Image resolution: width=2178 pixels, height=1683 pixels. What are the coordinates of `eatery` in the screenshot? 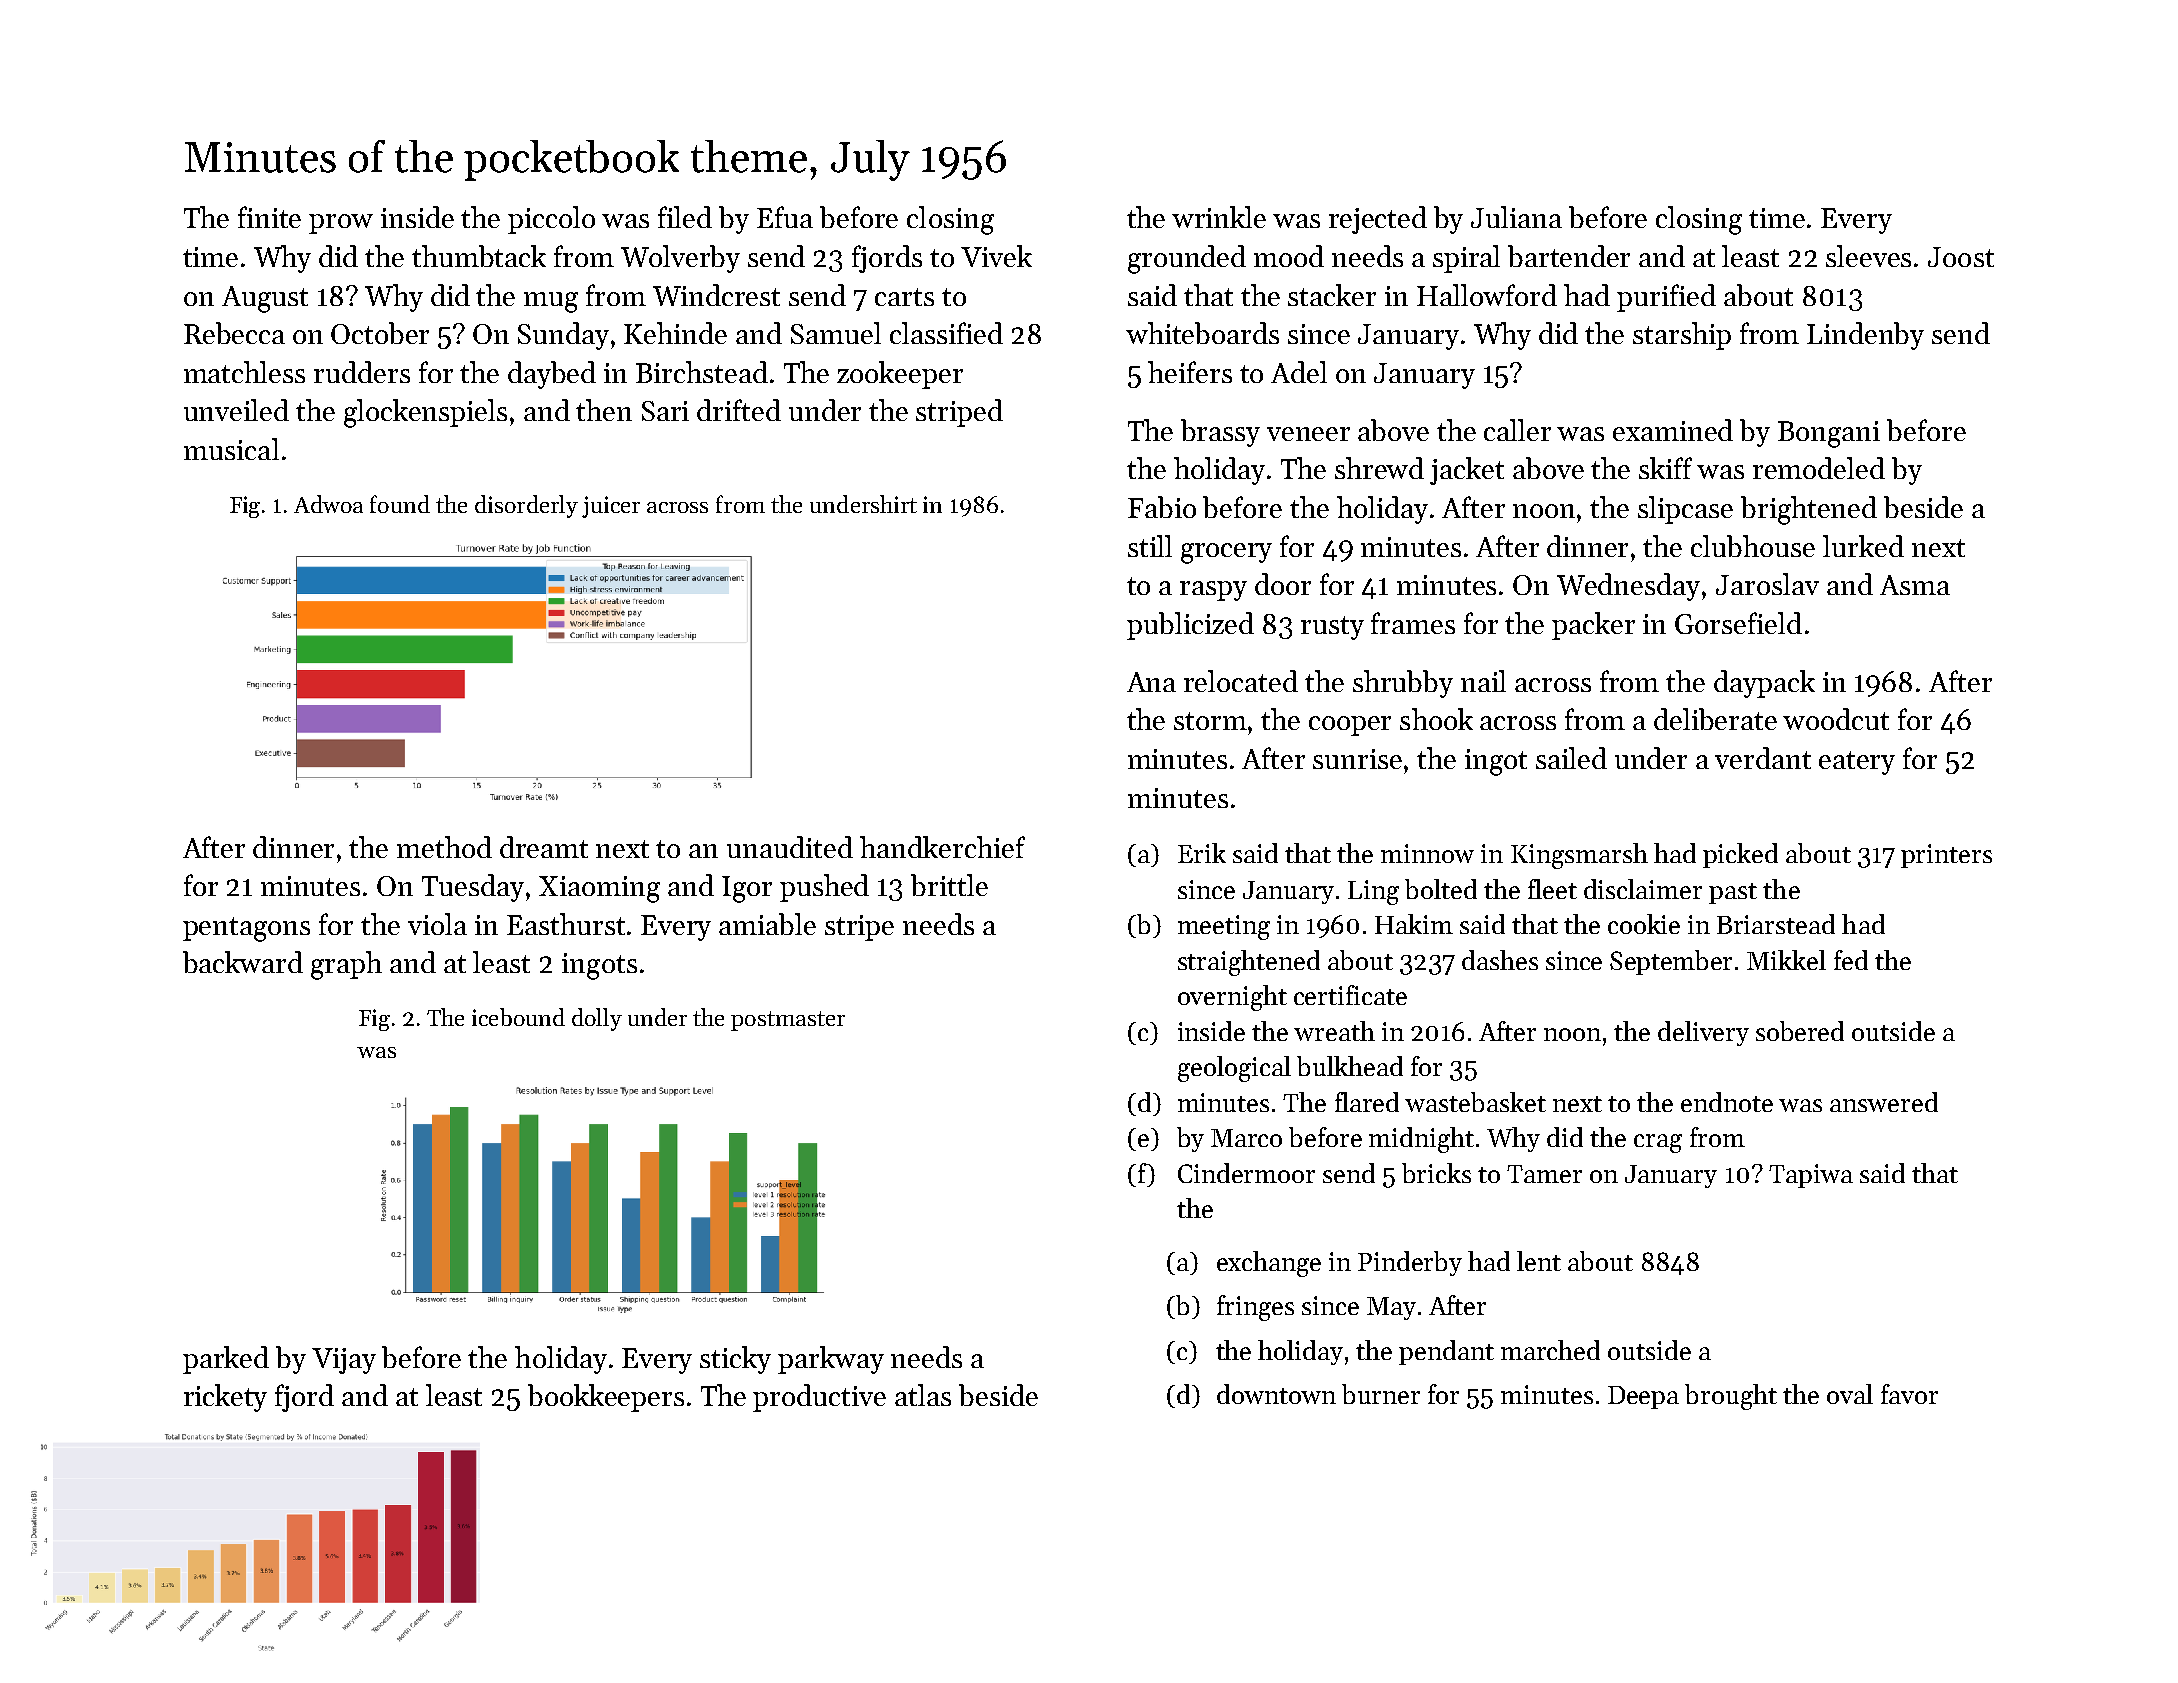 It's located at (1857, 763).
